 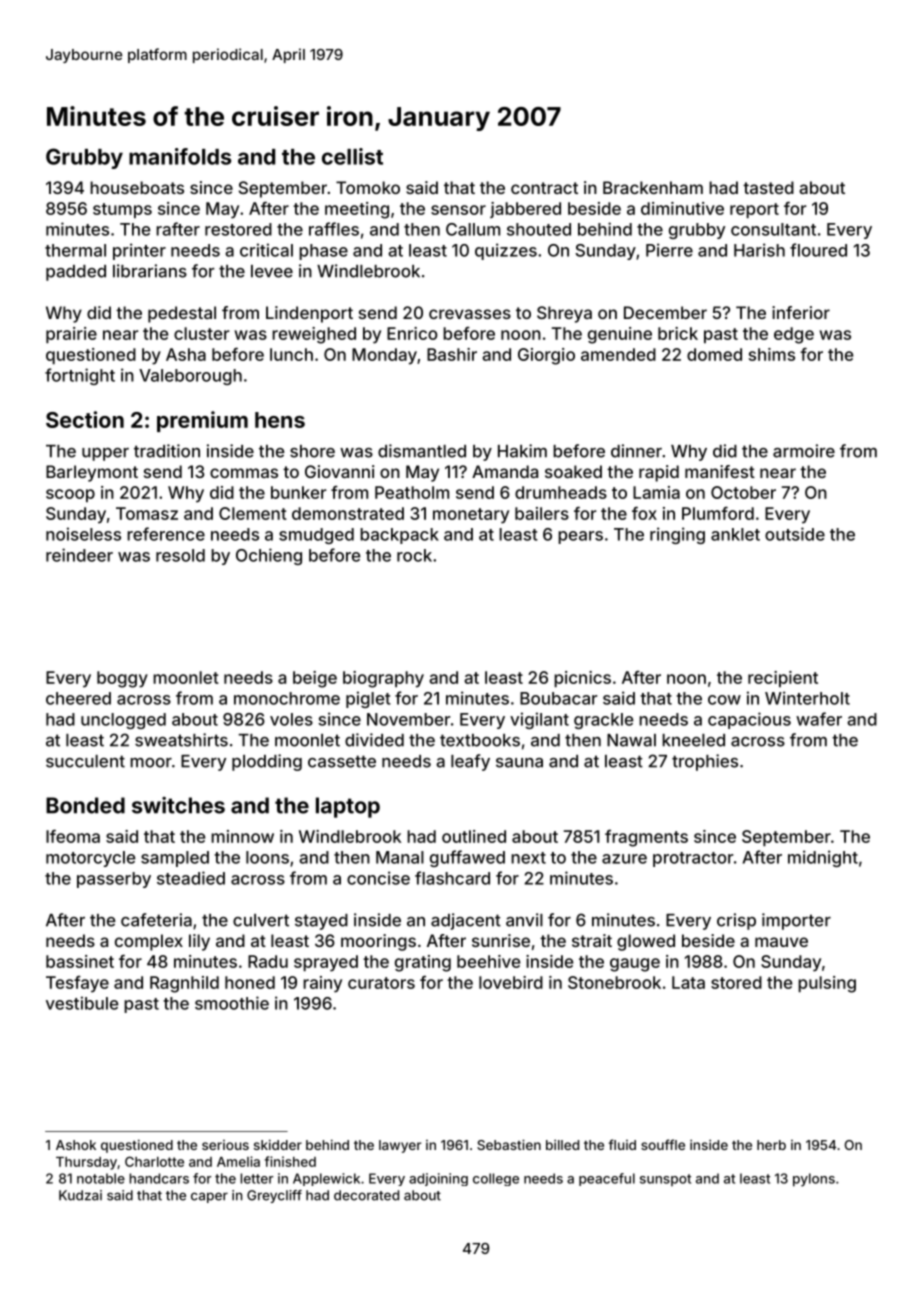 I want to click on ringing, so click(x=677, y=535).
